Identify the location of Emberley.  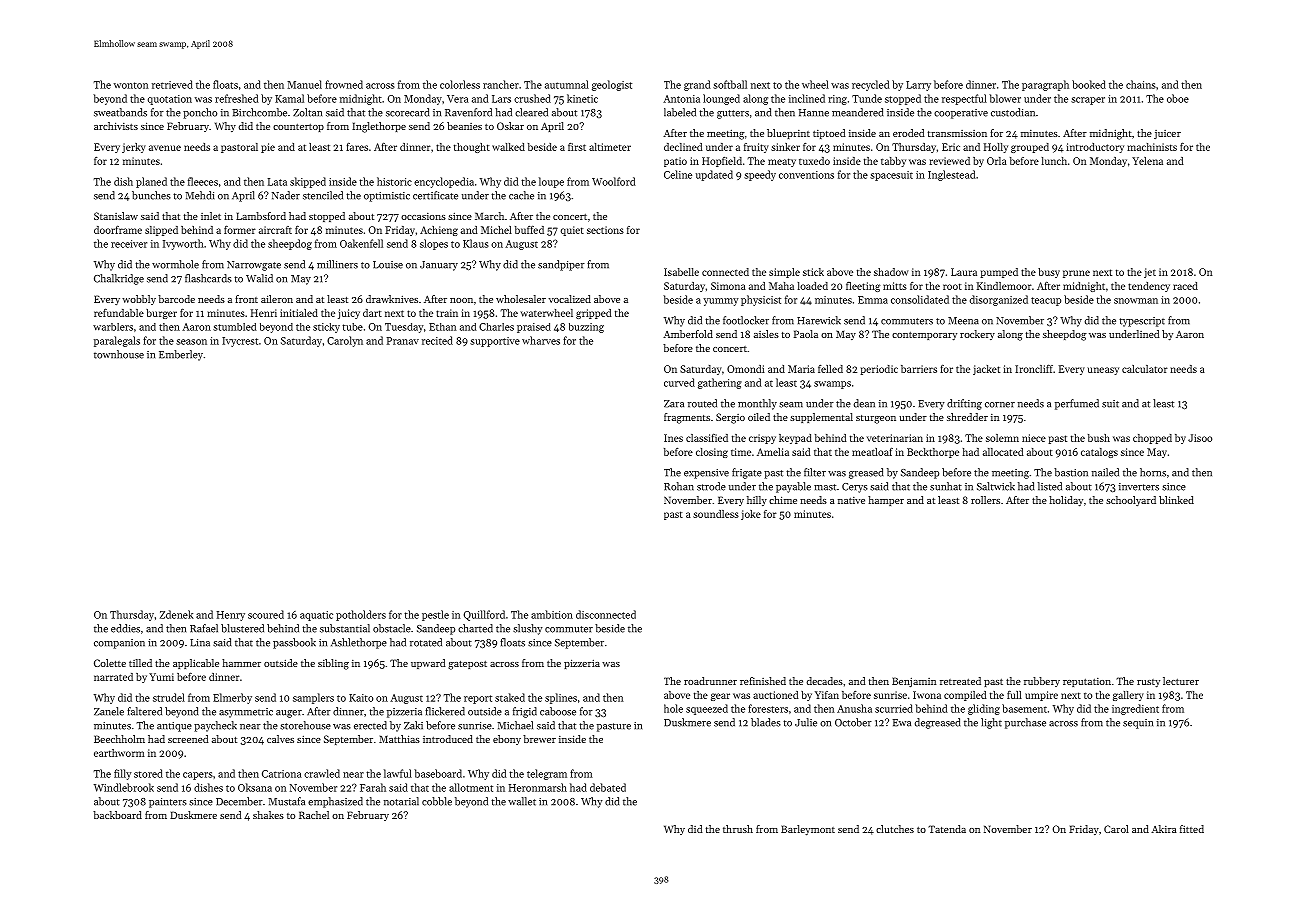
(181, 355).
